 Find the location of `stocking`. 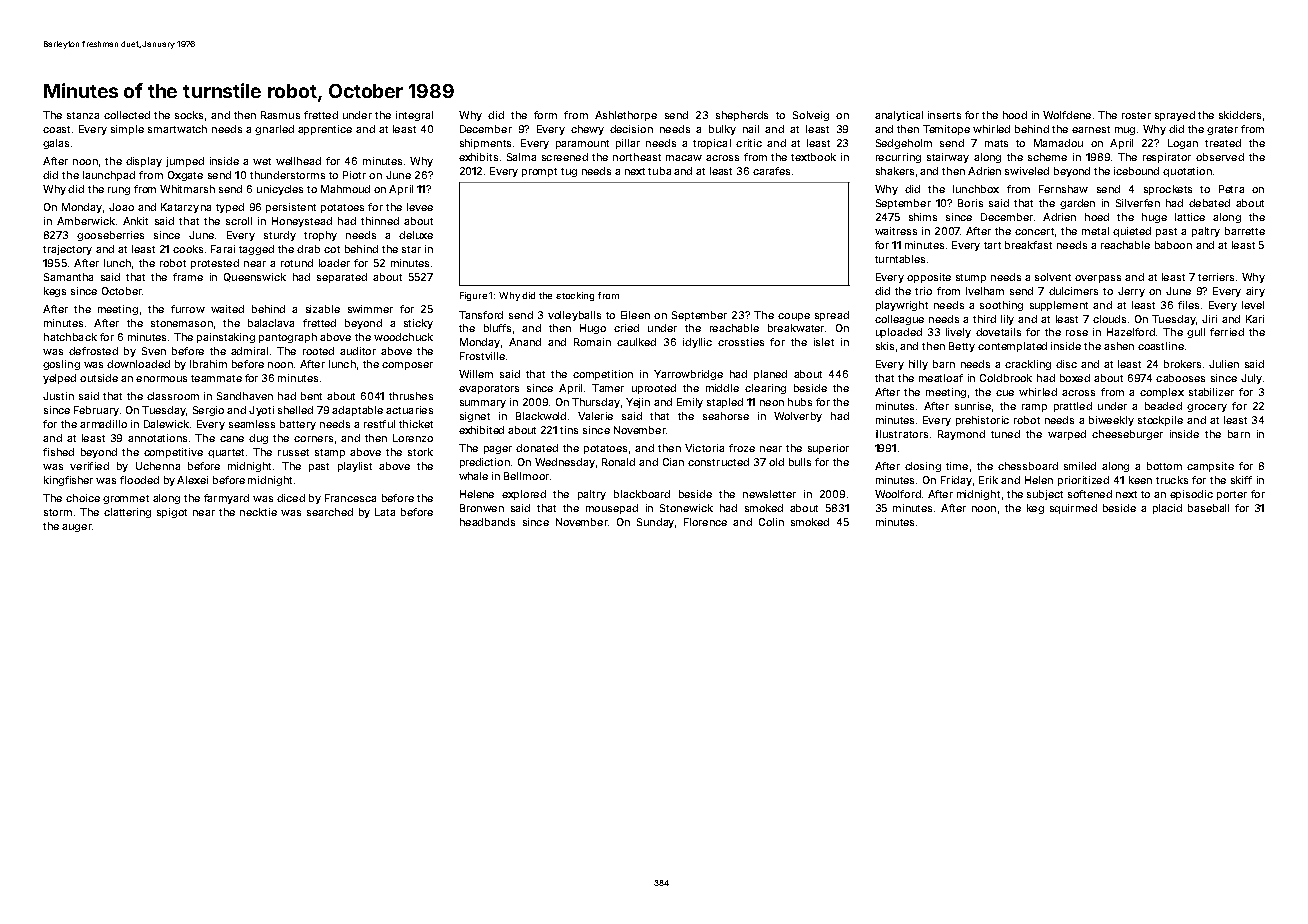

stocking is located at coordinates (575, 296).
